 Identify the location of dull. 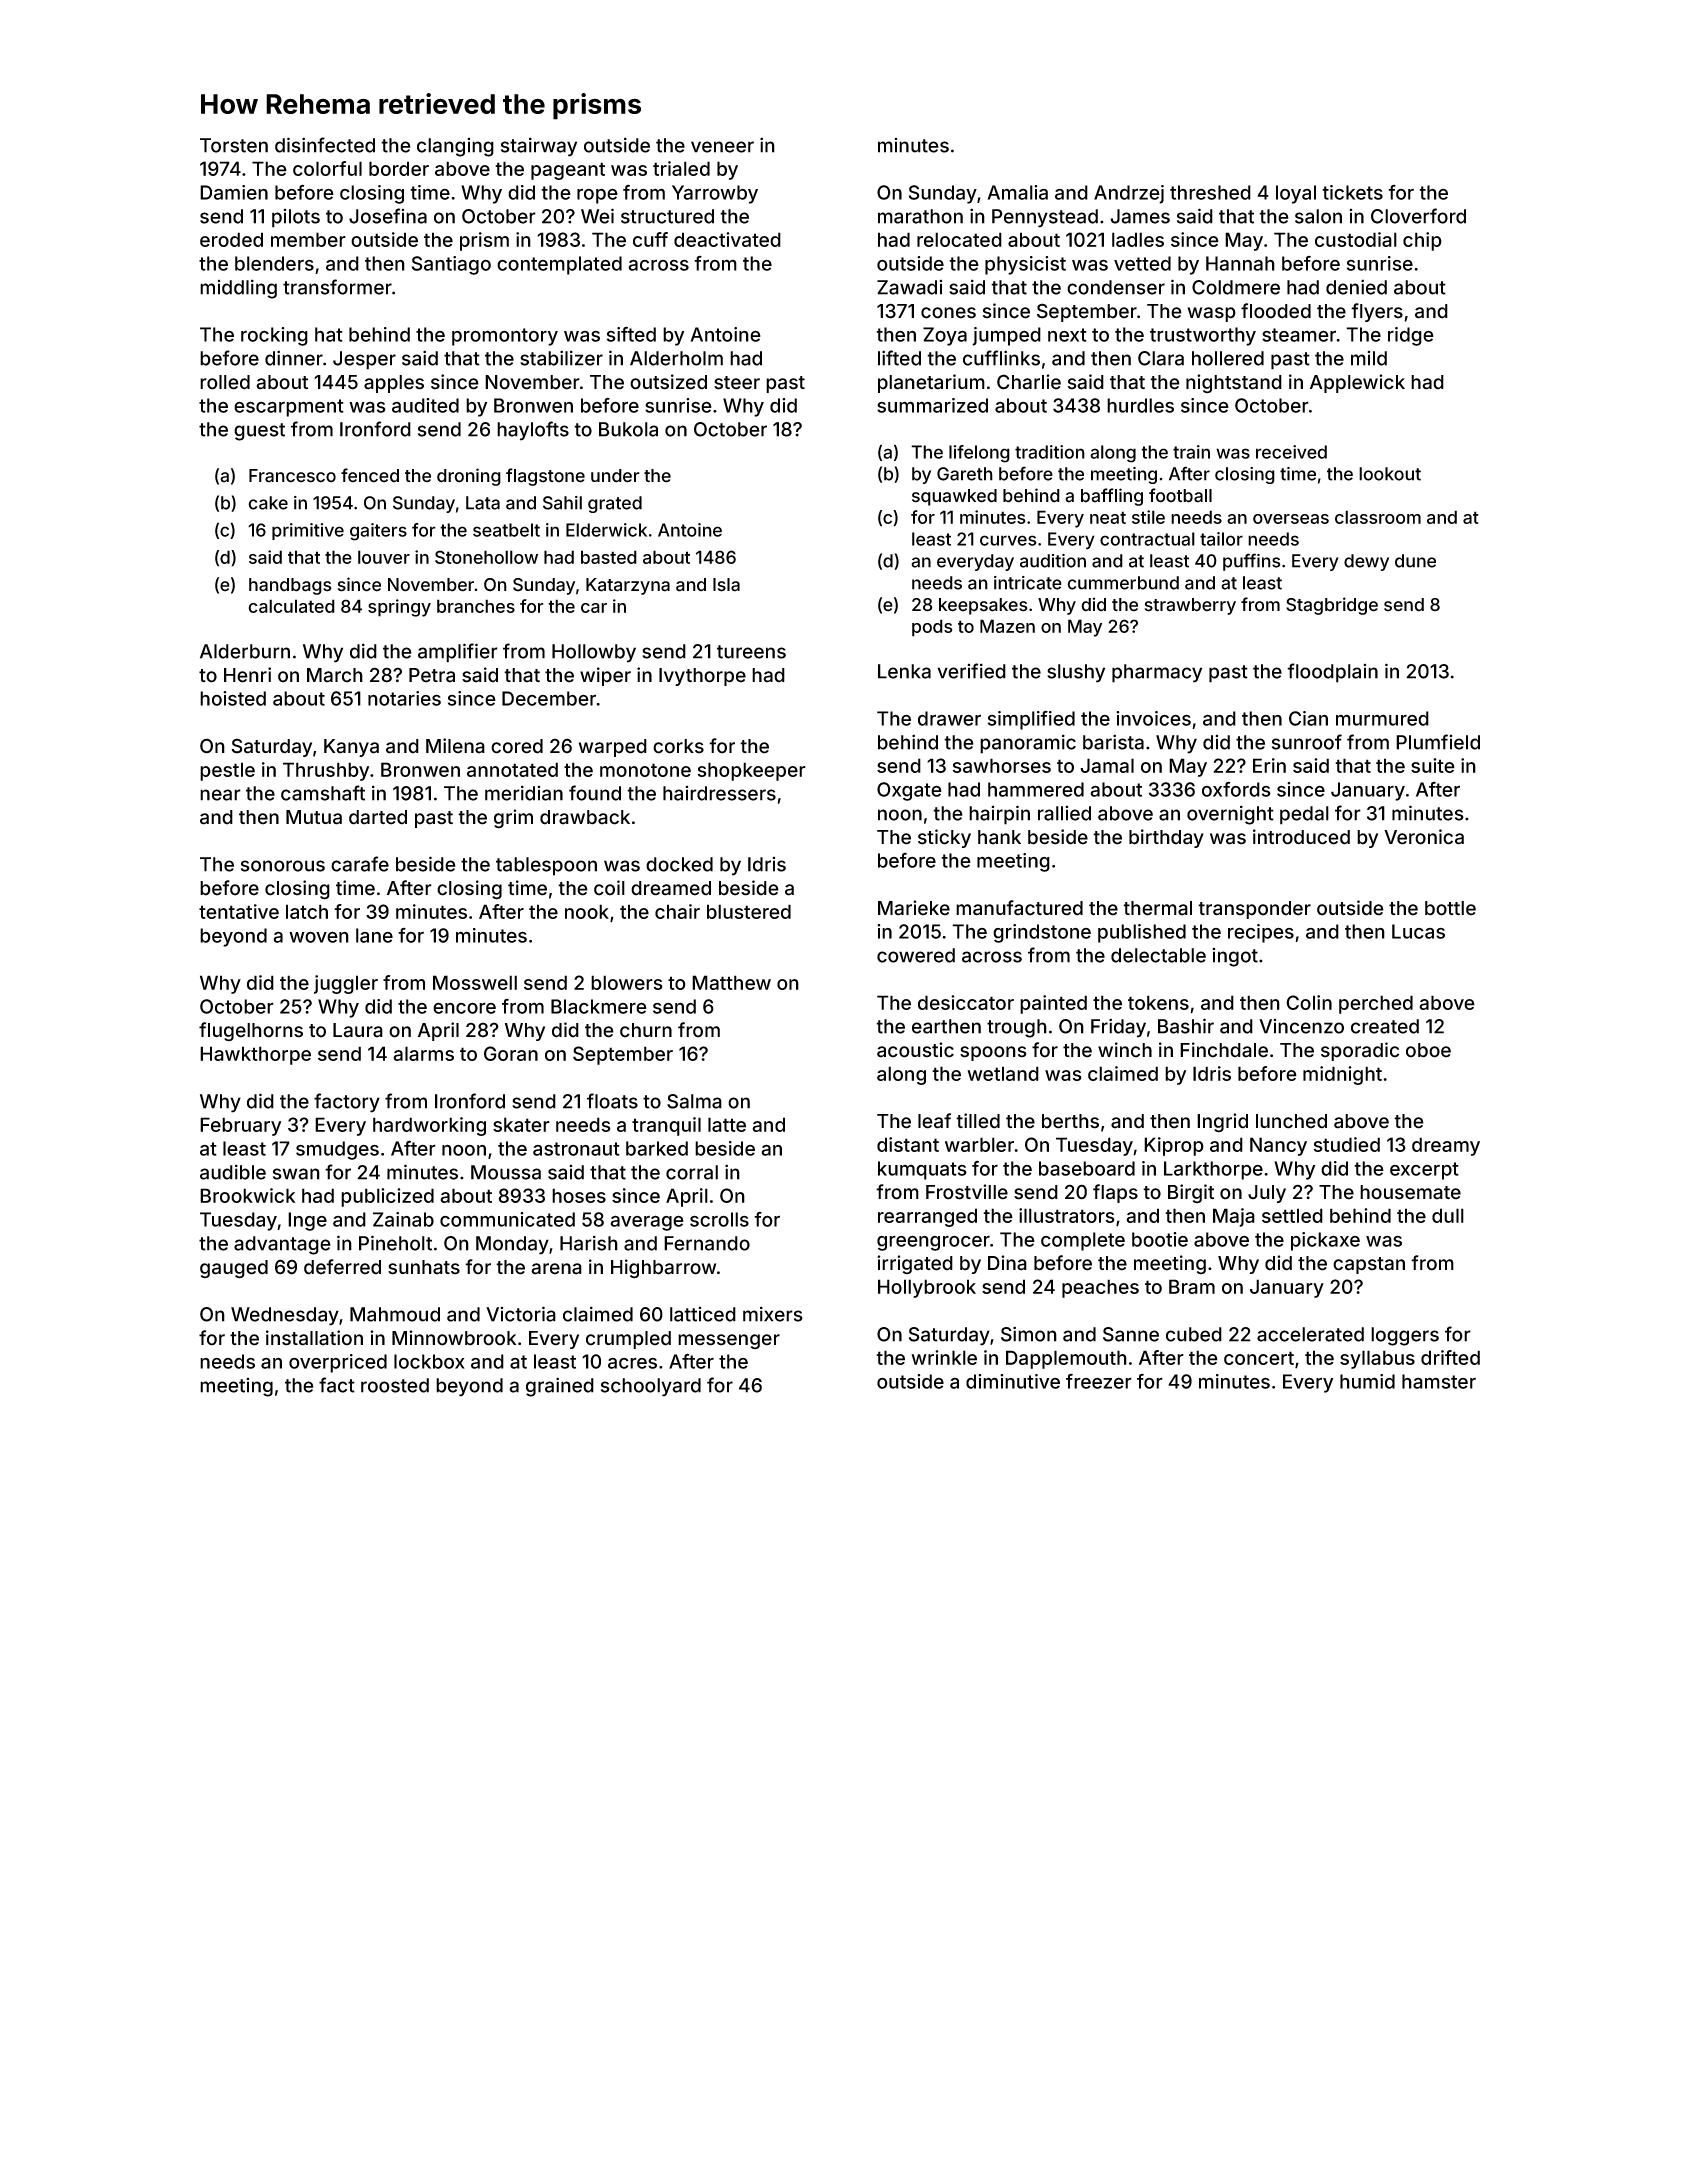
(1448, 1215).
